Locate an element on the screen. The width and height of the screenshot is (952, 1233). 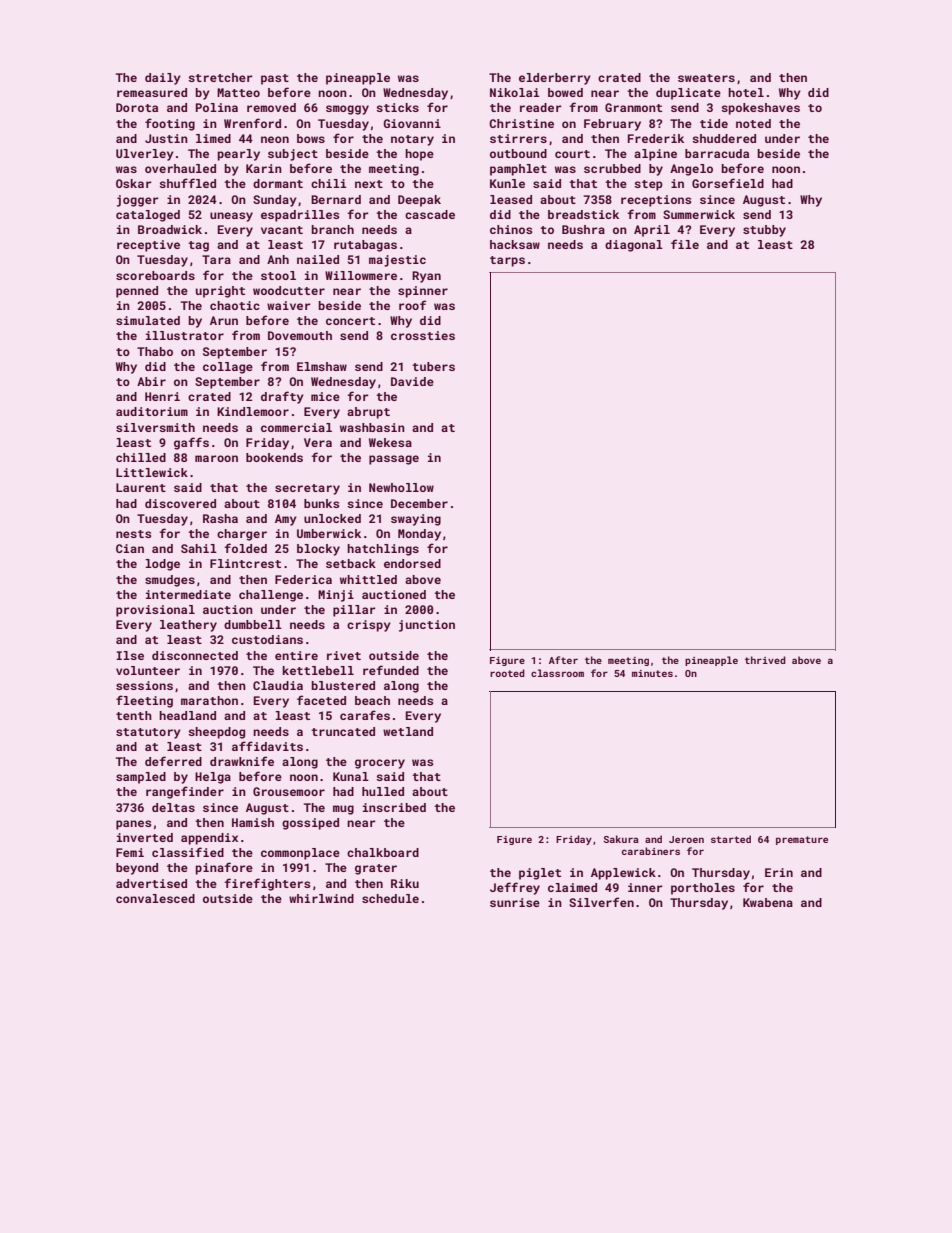
elderberry is located at coordinates (555, 79).
